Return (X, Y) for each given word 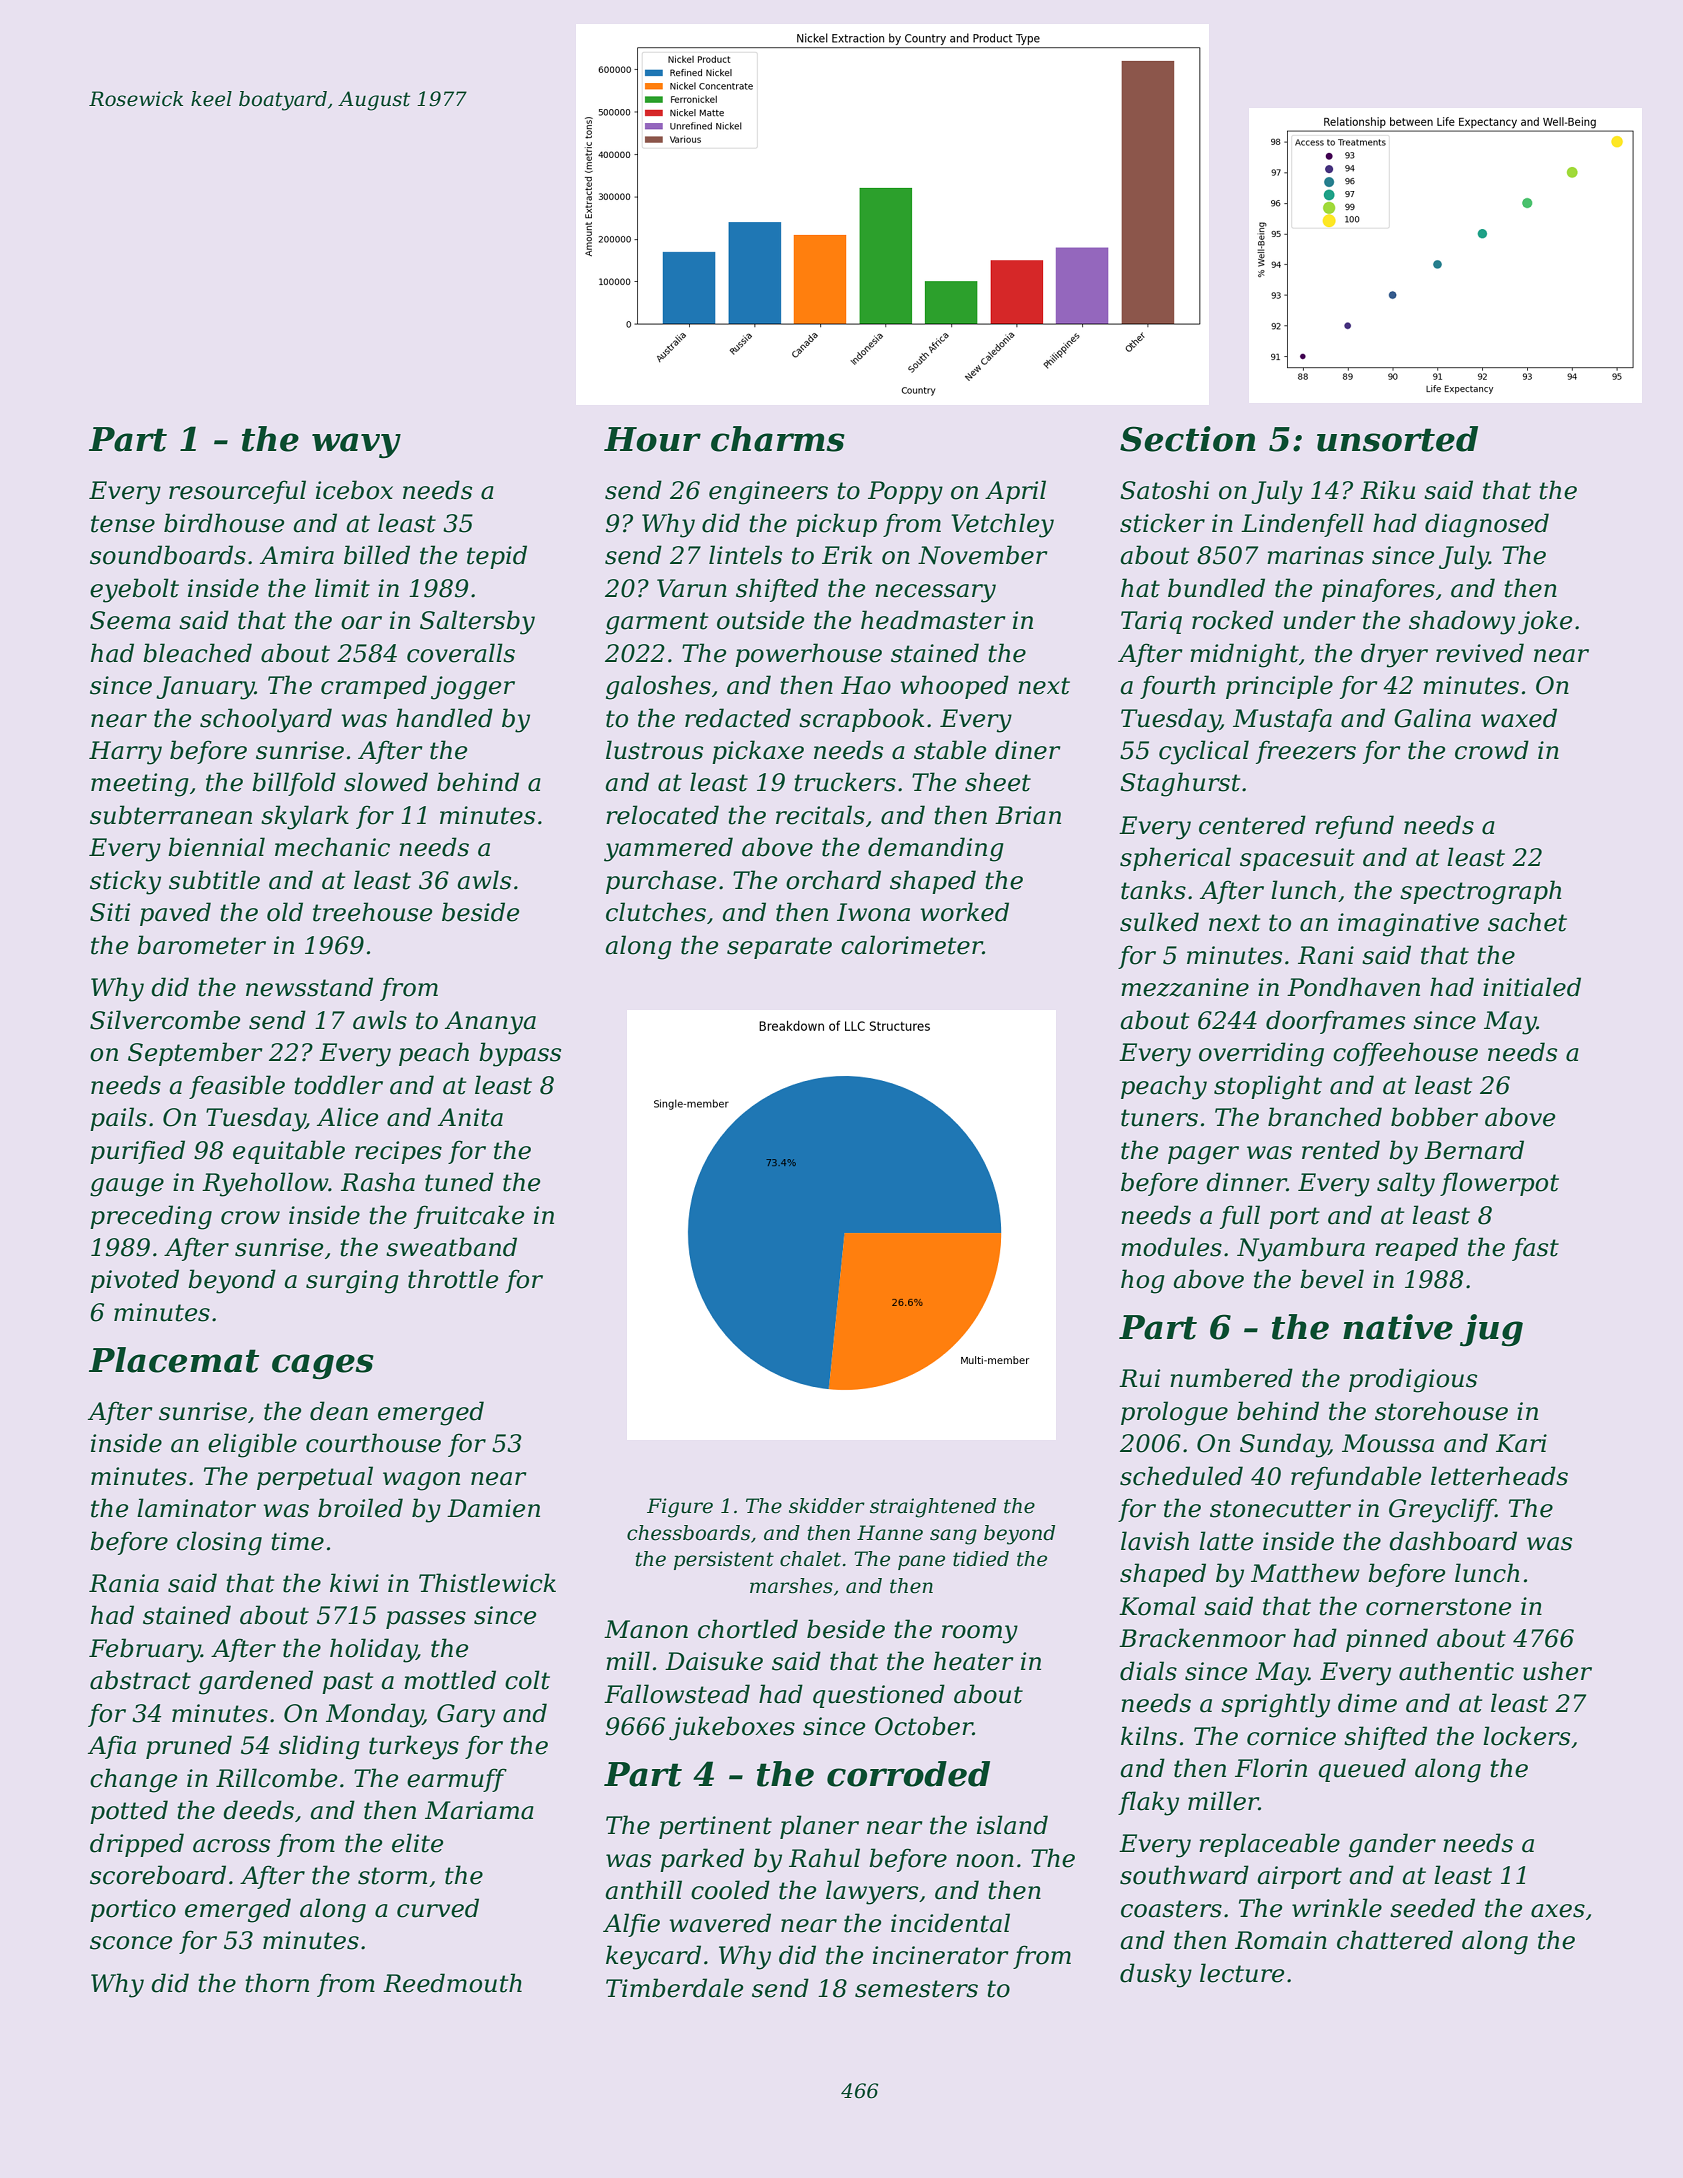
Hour (652, 439)
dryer (1394, 655)
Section (1188, 439)
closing (219, 1543)
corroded (908, 1774)
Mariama (479, 1810)
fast (1535, 1249)
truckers (845, 782)
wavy (356, 446)
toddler (338, 1085)
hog (1143, 1281)
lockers (1526, 1736)
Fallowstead (677, 1694)
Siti (110, 912)
